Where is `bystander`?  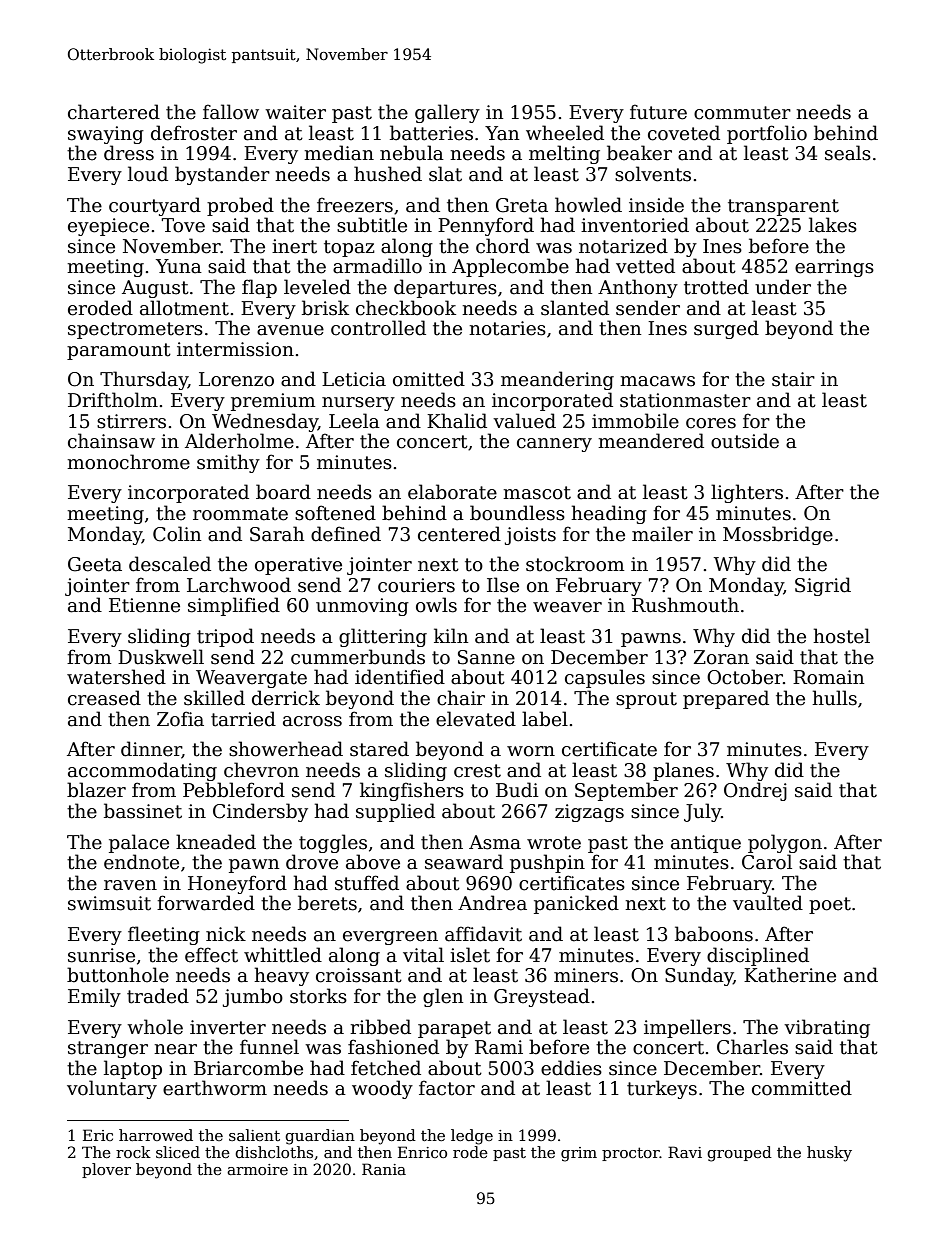 bystander is located at coordinates (222, 175).
